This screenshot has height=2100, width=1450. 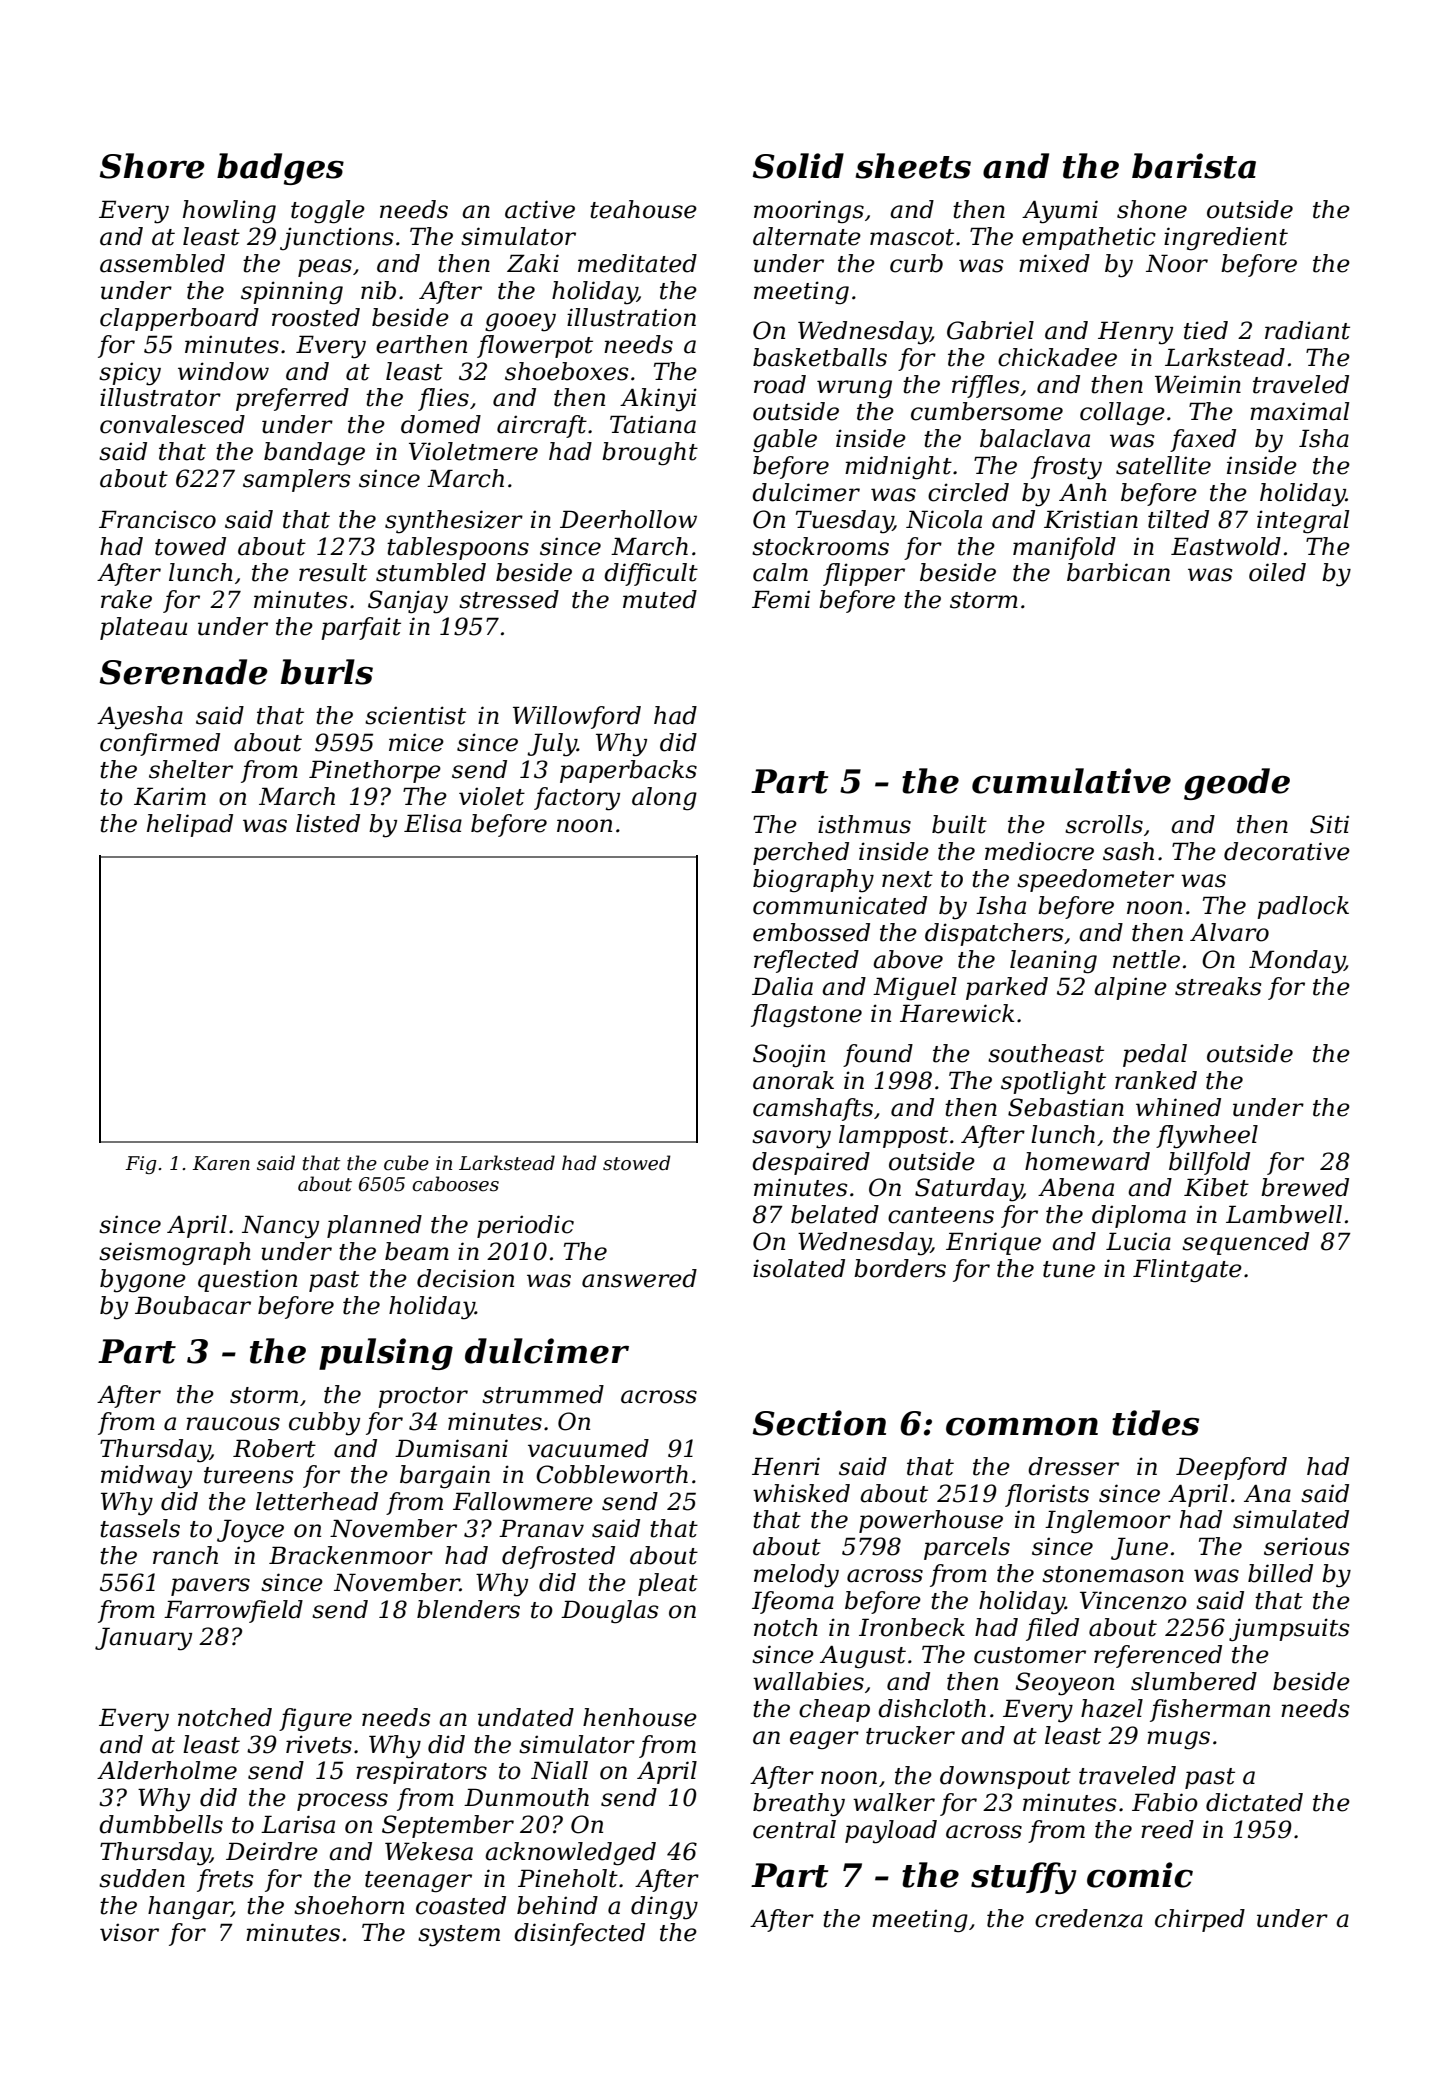 What do you see at coordinates (454, 522) in the screenshot?
I see `synthesizer` at bounding box center [454, 522].
